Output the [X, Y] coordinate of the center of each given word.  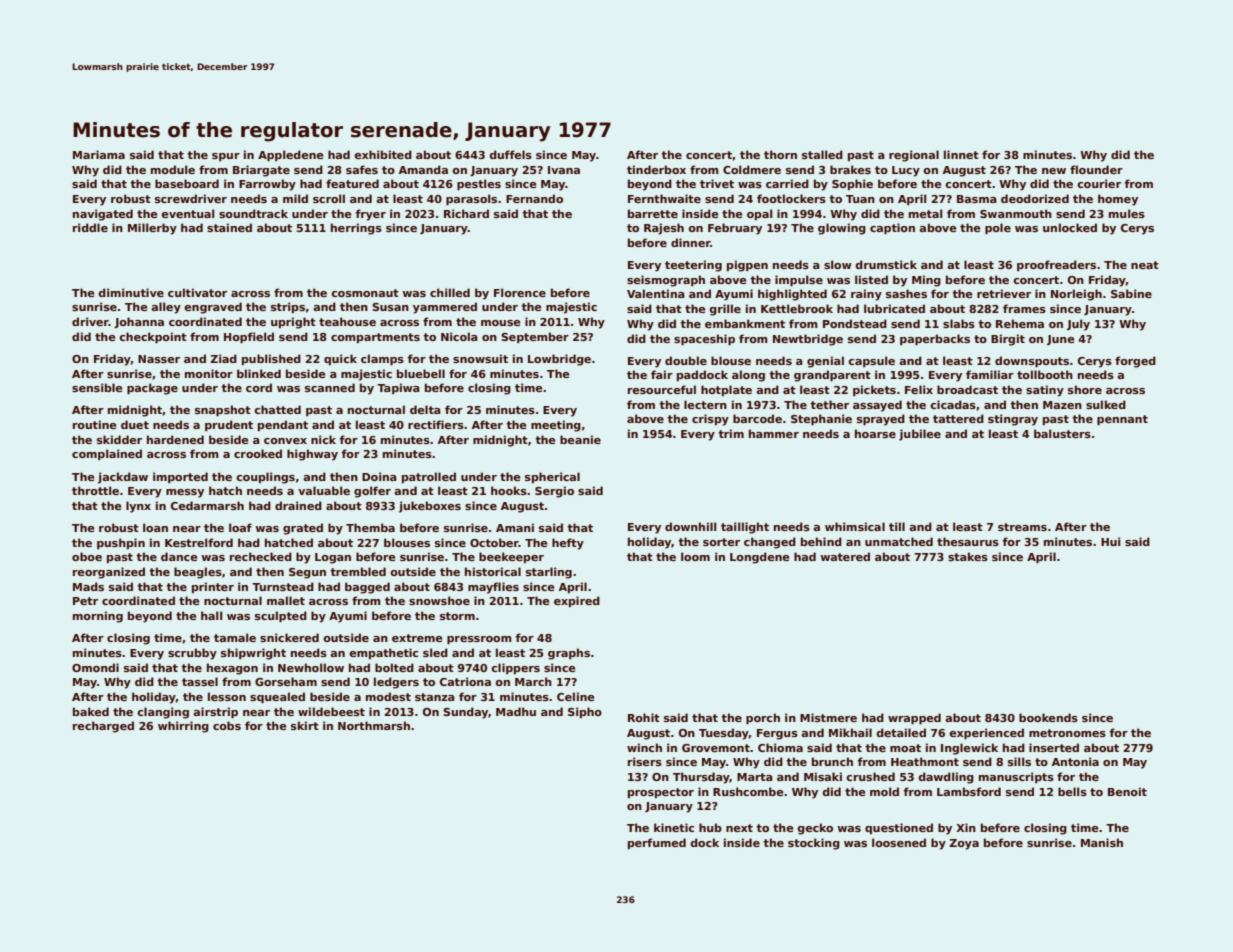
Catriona [465, 681]
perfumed [657, 843]
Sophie [852, 184]
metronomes [1067, 733]
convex [285, 441]
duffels [511, 154]
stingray [1013, 420]
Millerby [152, 229]
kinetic [674, 827]
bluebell [421, 373]
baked [91, 711]
